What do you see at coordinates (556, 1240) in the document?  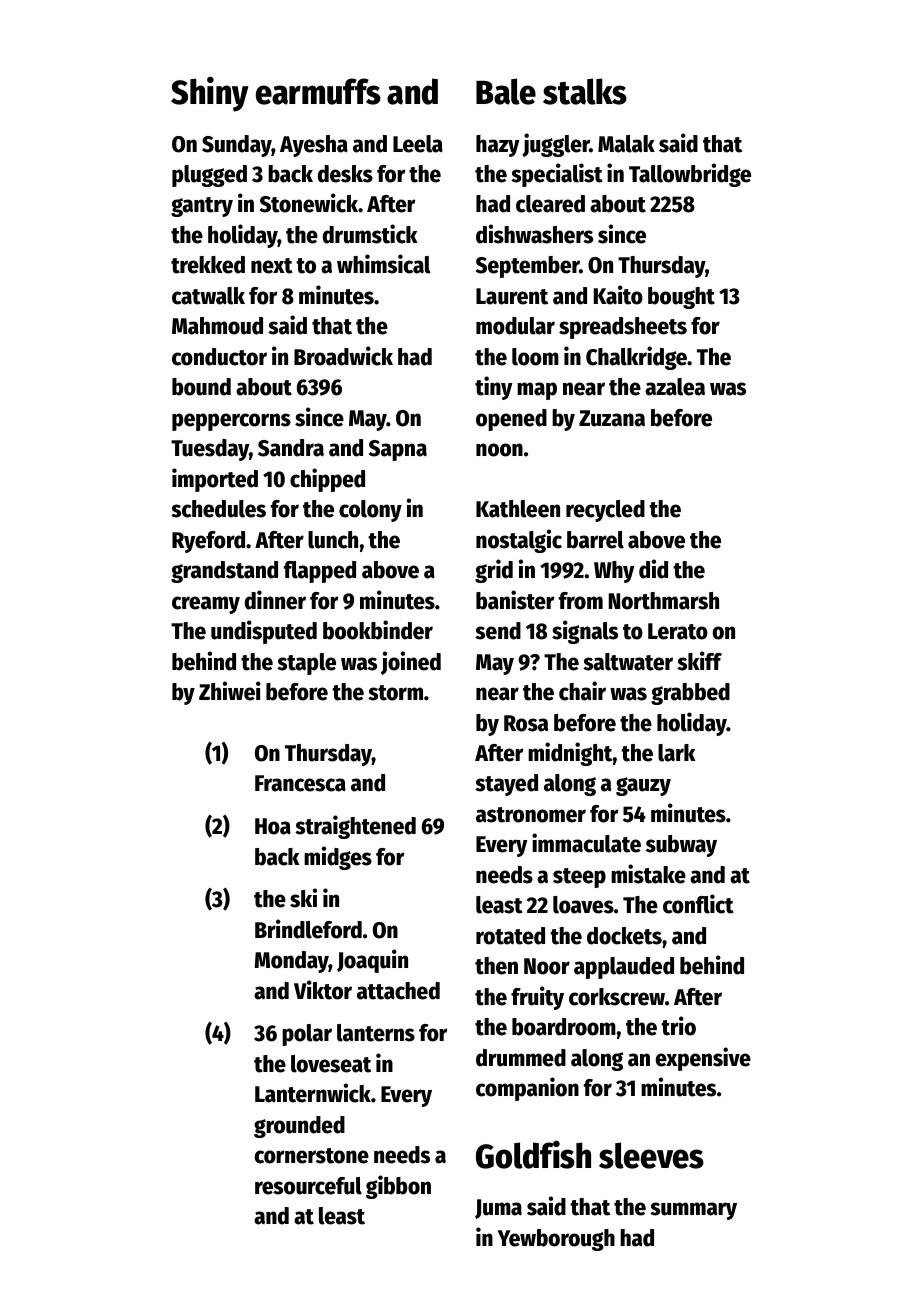 I see `Yewborough` at bounding box center [556, 1240].
